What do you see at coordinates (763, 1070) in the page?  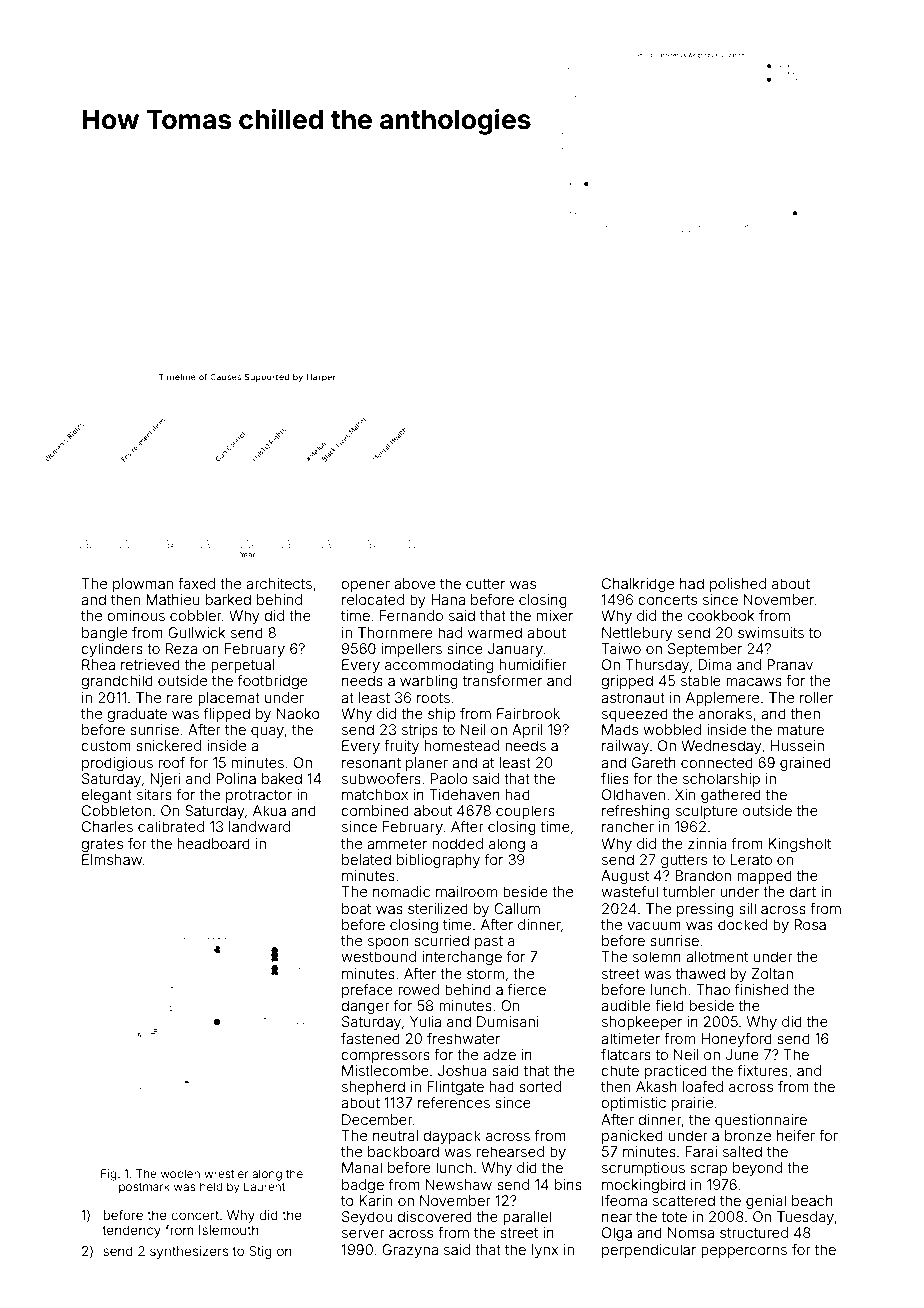 I see `fixtures` at bounding box center [763, 1070].
